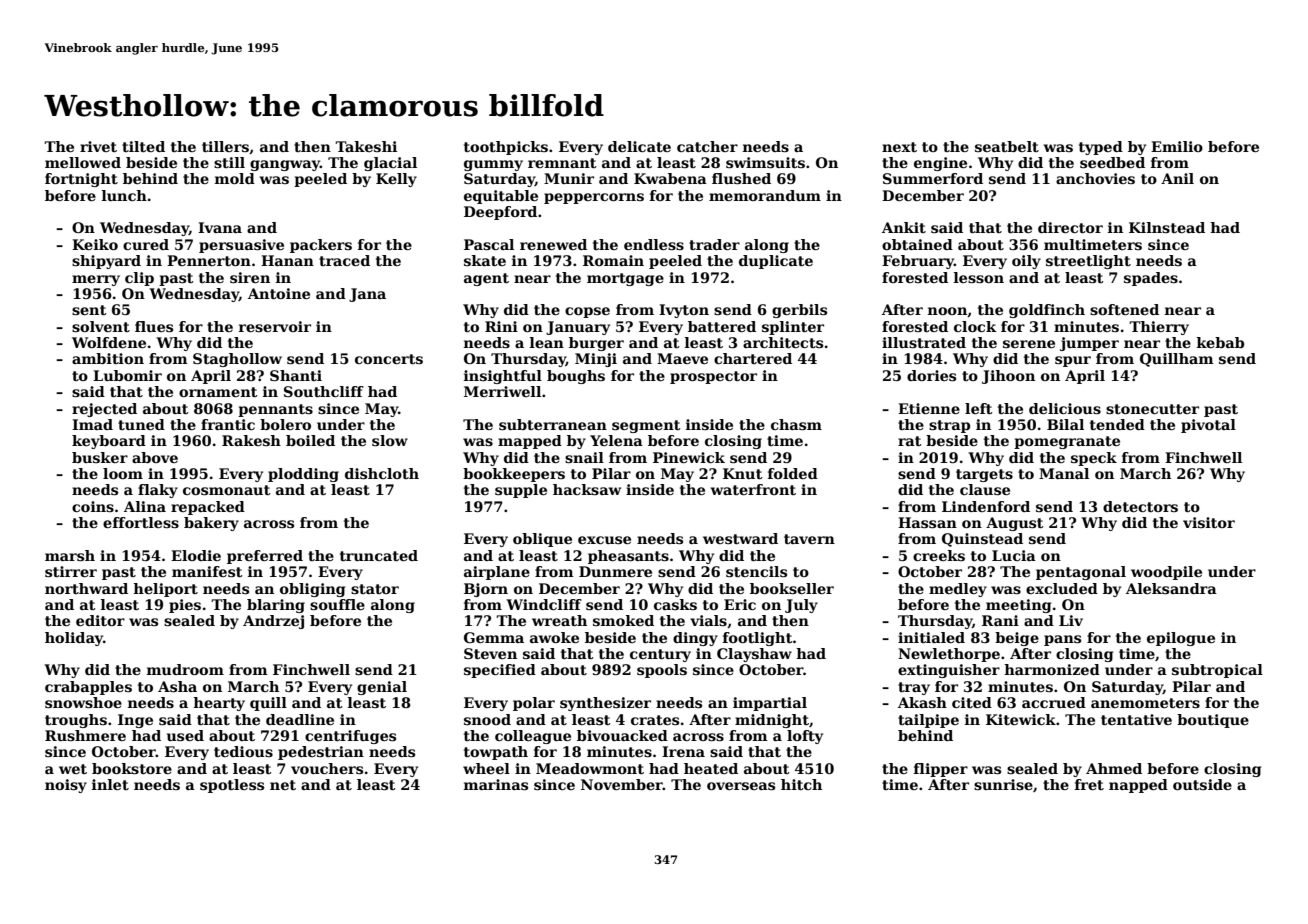 The width and height of the document is (1308, 924). Describe the element at coordinates (66, 786) in the document. I see `noisy` at that location.
